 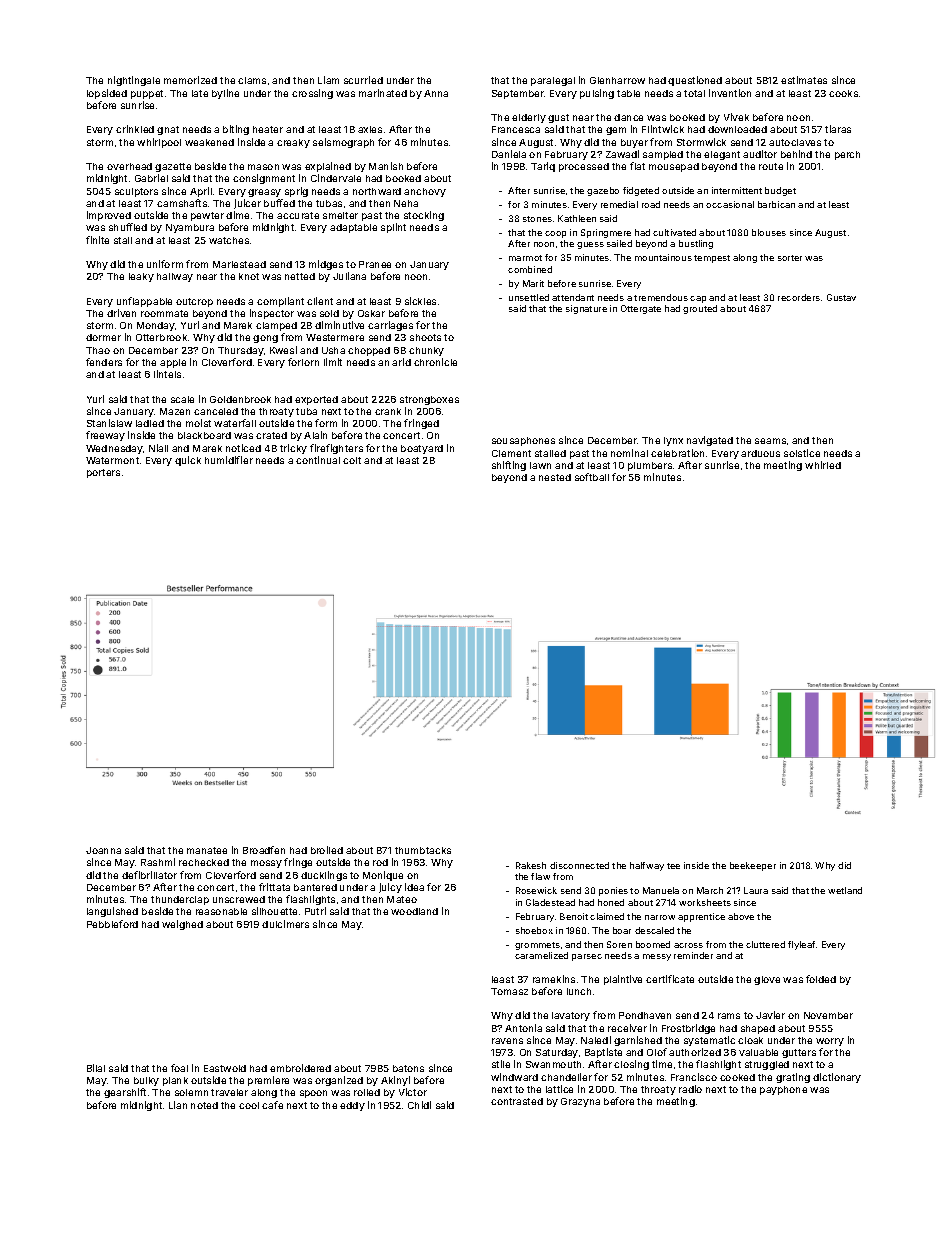 I want to click on gazette, so click(x=173, y=167).
